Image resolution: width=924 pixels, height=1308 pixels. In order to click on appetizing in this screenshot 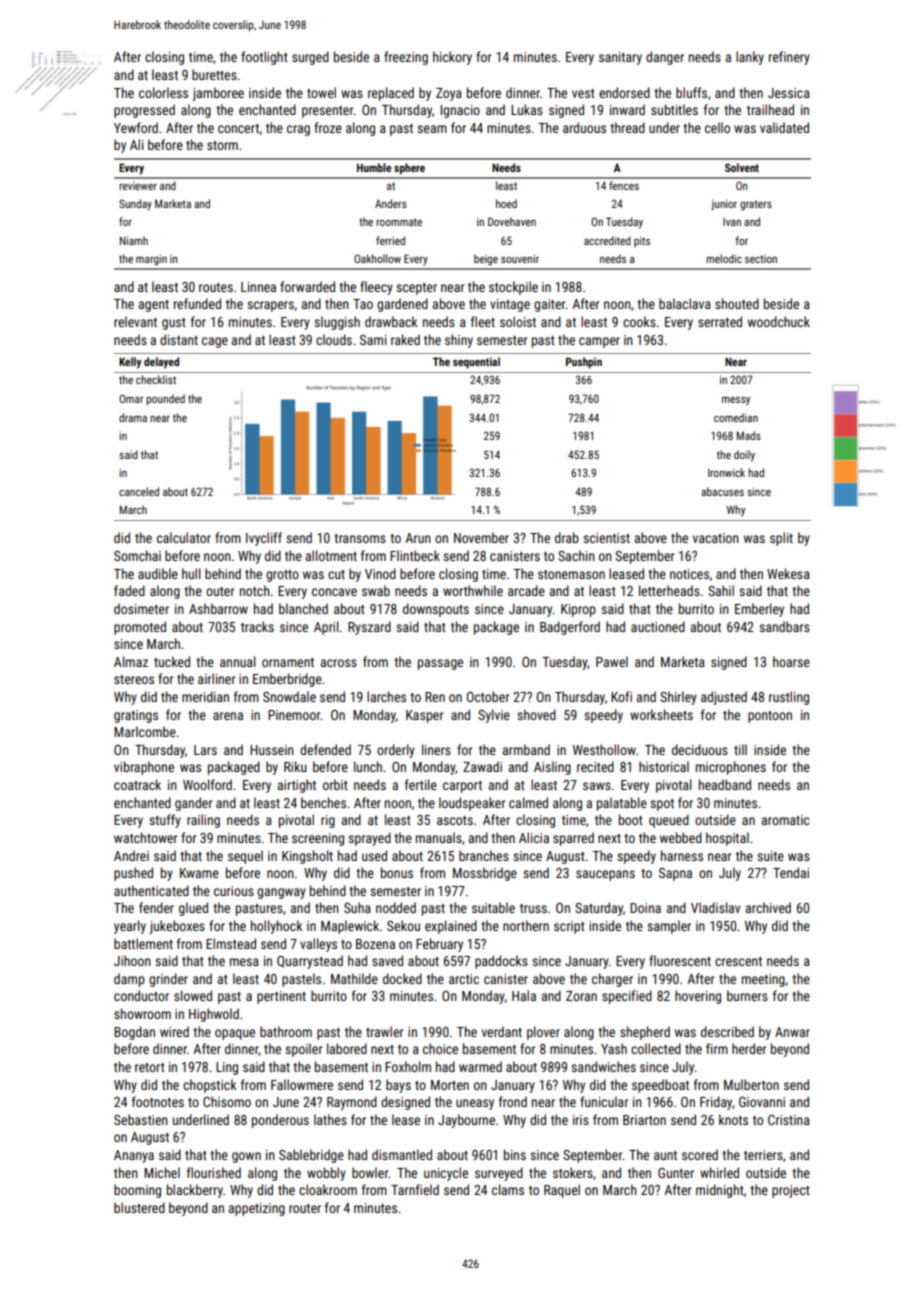, I will do `click(256, 1209)`.
